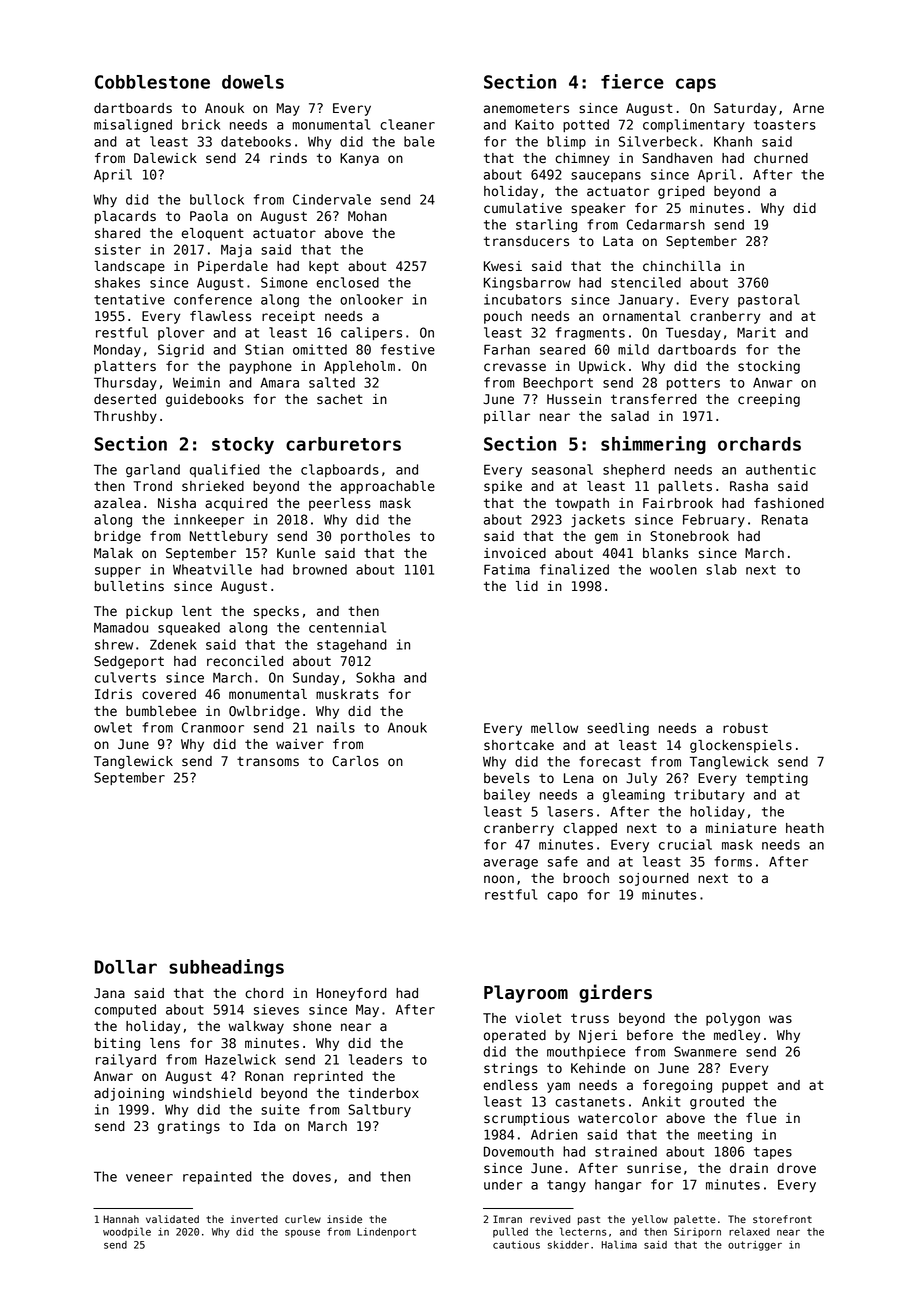  I want to click on Thursday, so click(125, 383).
